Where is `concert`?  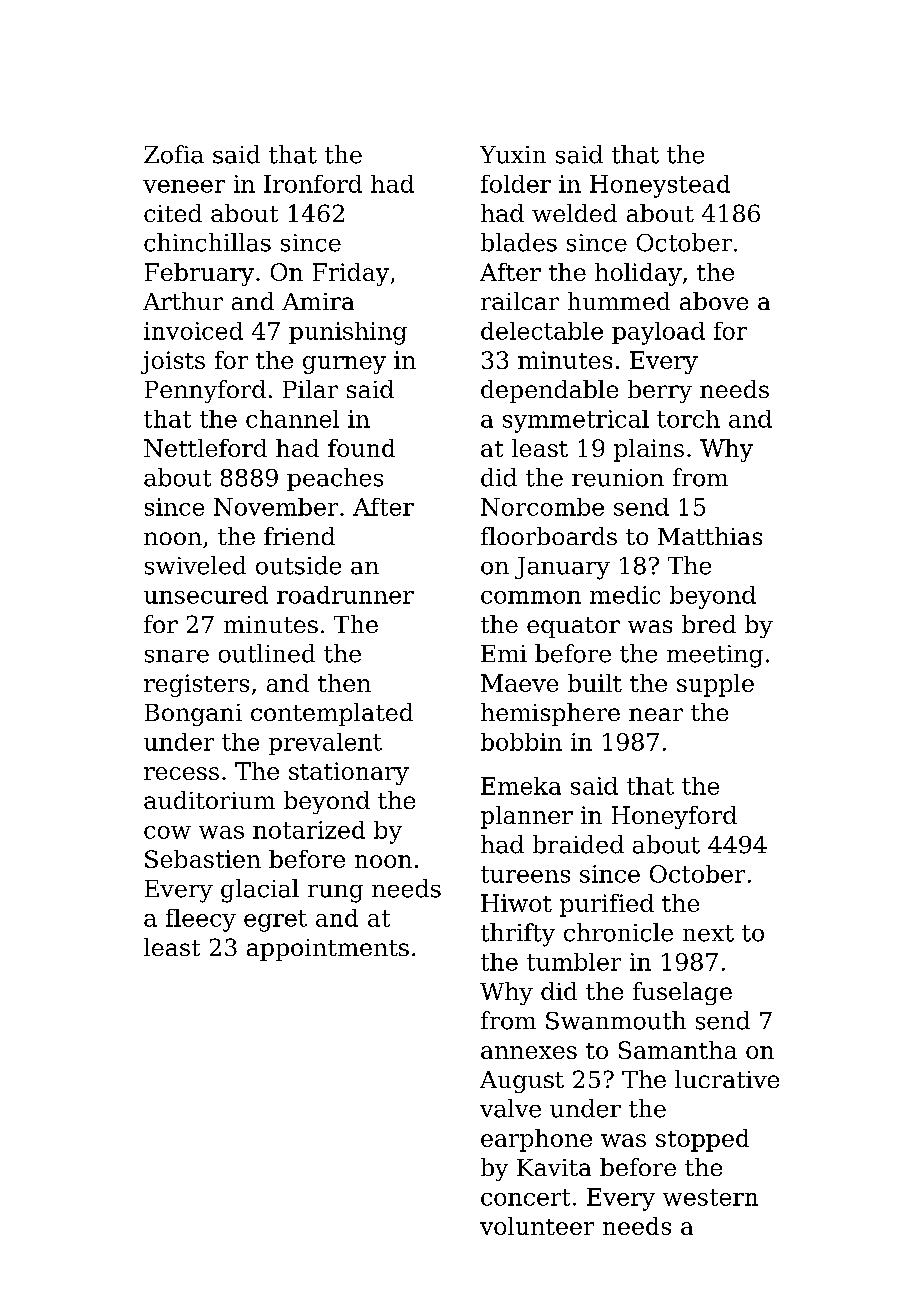
concert is located at coordinates (525, 1197).
